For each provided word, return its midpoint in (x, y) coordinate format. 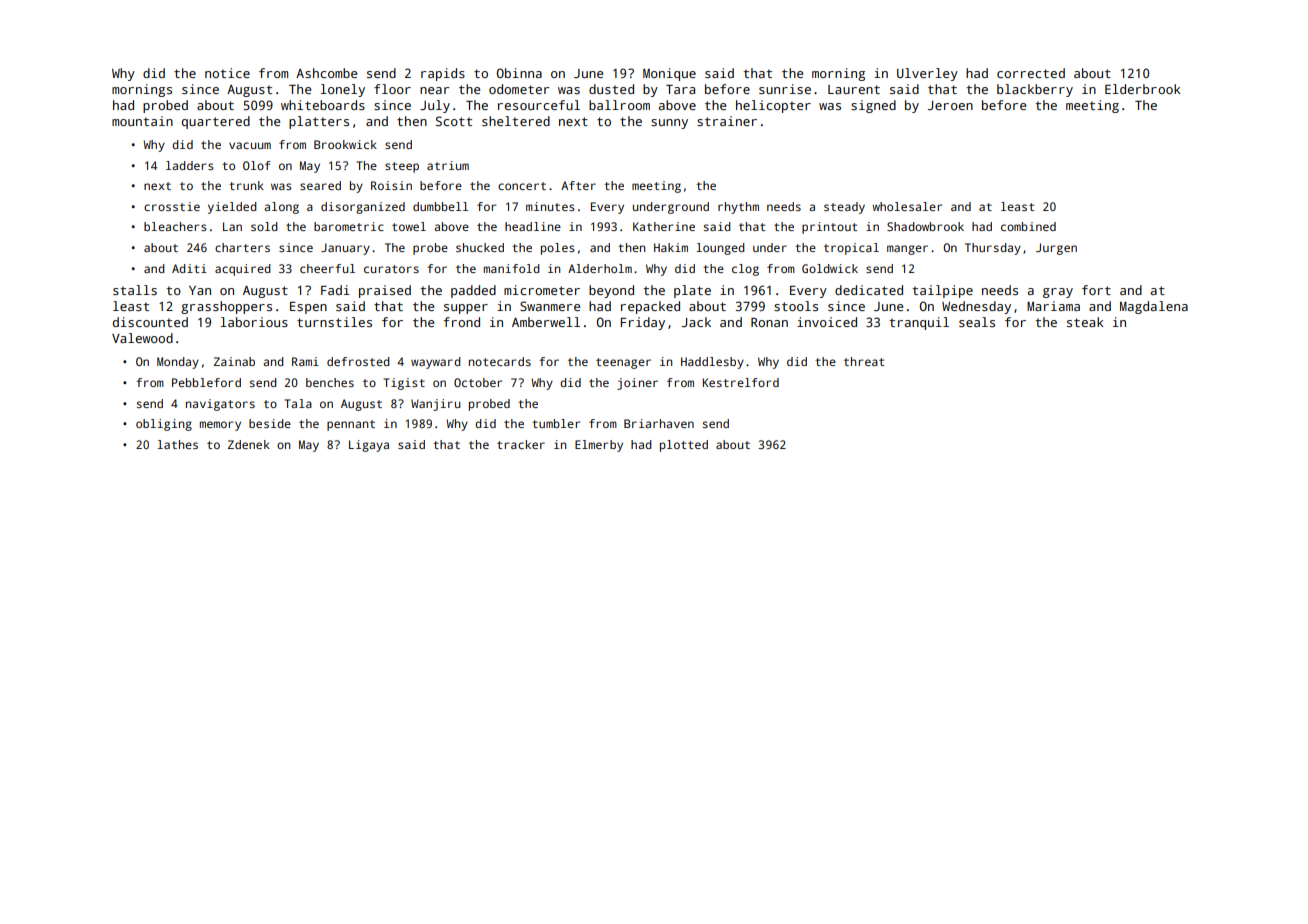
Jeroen (950, 105)
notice (227, 73)
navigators (220, 405)
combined (1028, 226)
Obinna (519, 73)
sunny (669, 124)
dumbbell (440, 206)
